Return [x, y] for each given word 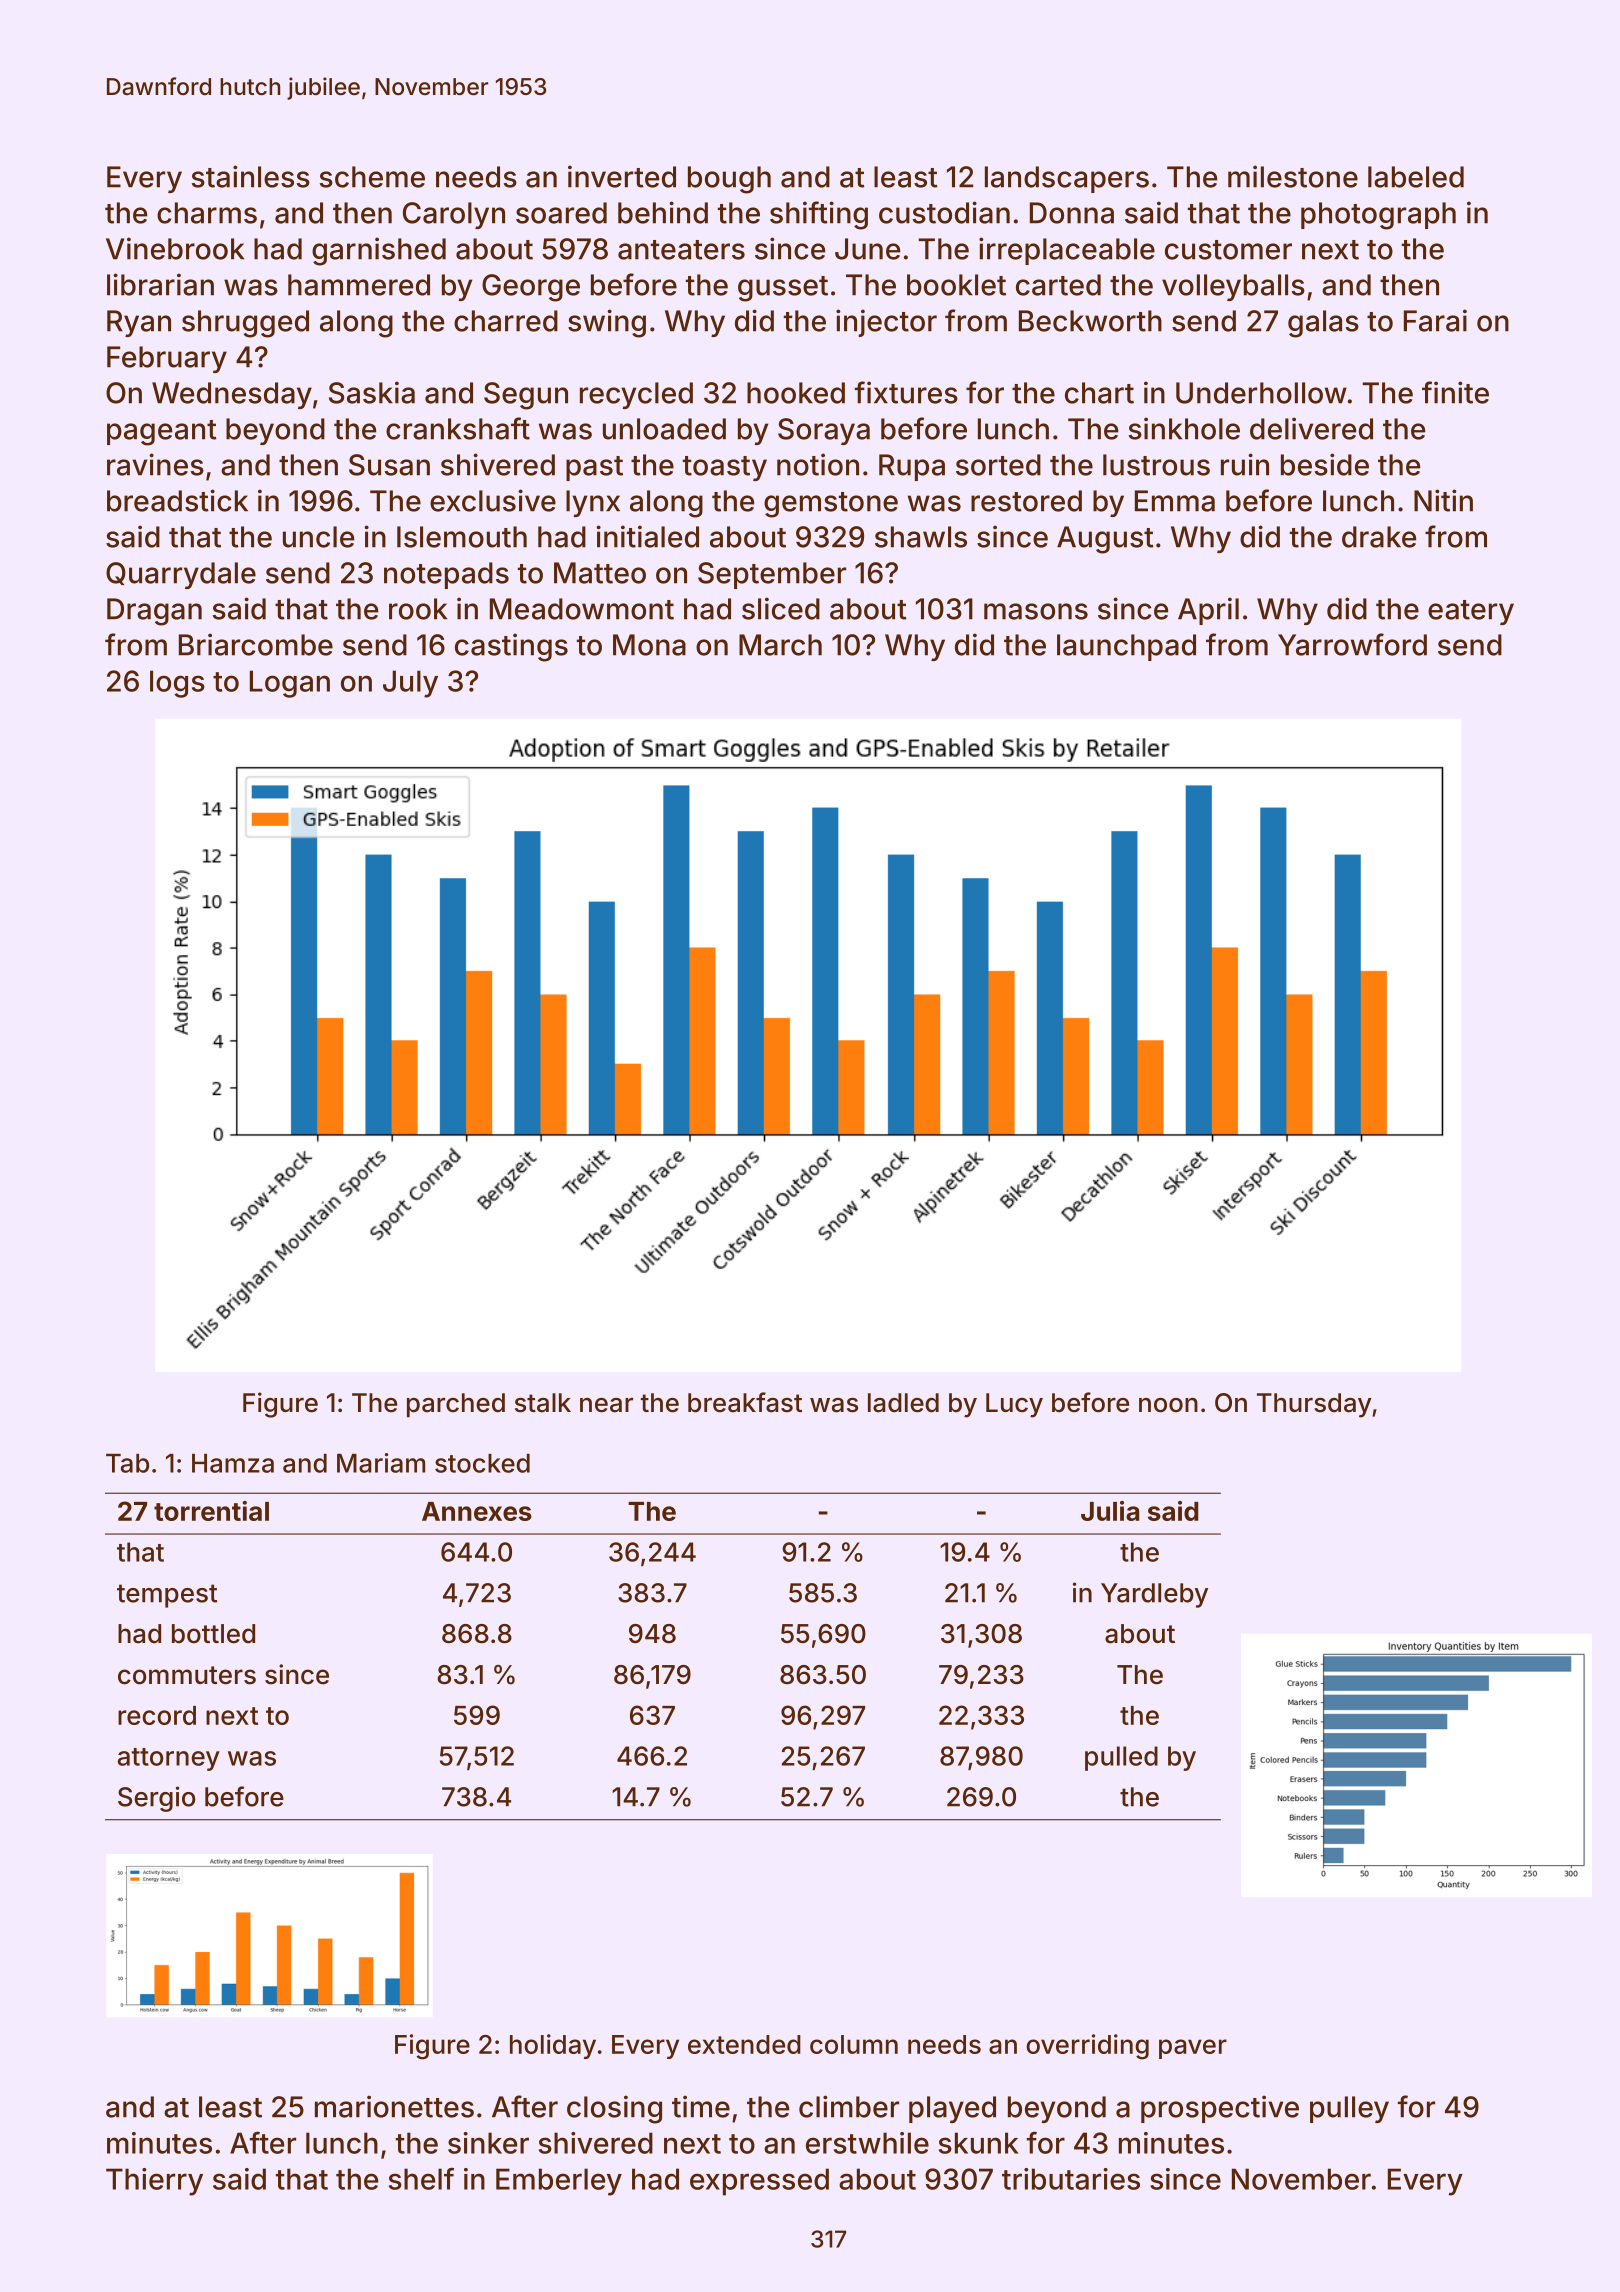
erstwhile [867, 2143]
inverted [622, 176]
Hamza [233, 1463]
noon [1168, 1405]
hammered [359, 285]
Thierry [154, 2182]
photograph [1378, 216]
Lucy [1014, 1405]
